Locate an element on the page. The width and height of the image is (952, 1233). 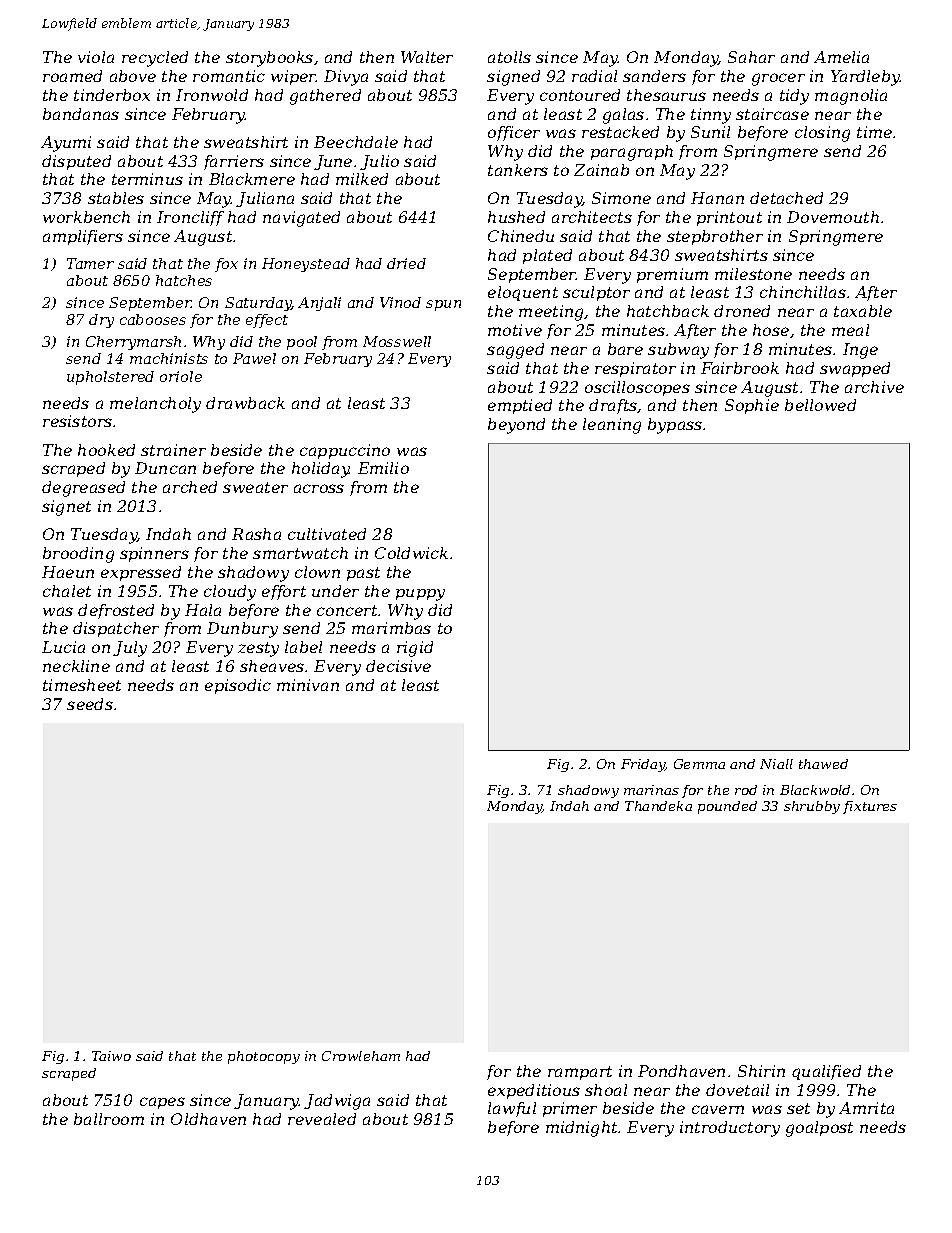
dry is located at coordinates (101, 321).
